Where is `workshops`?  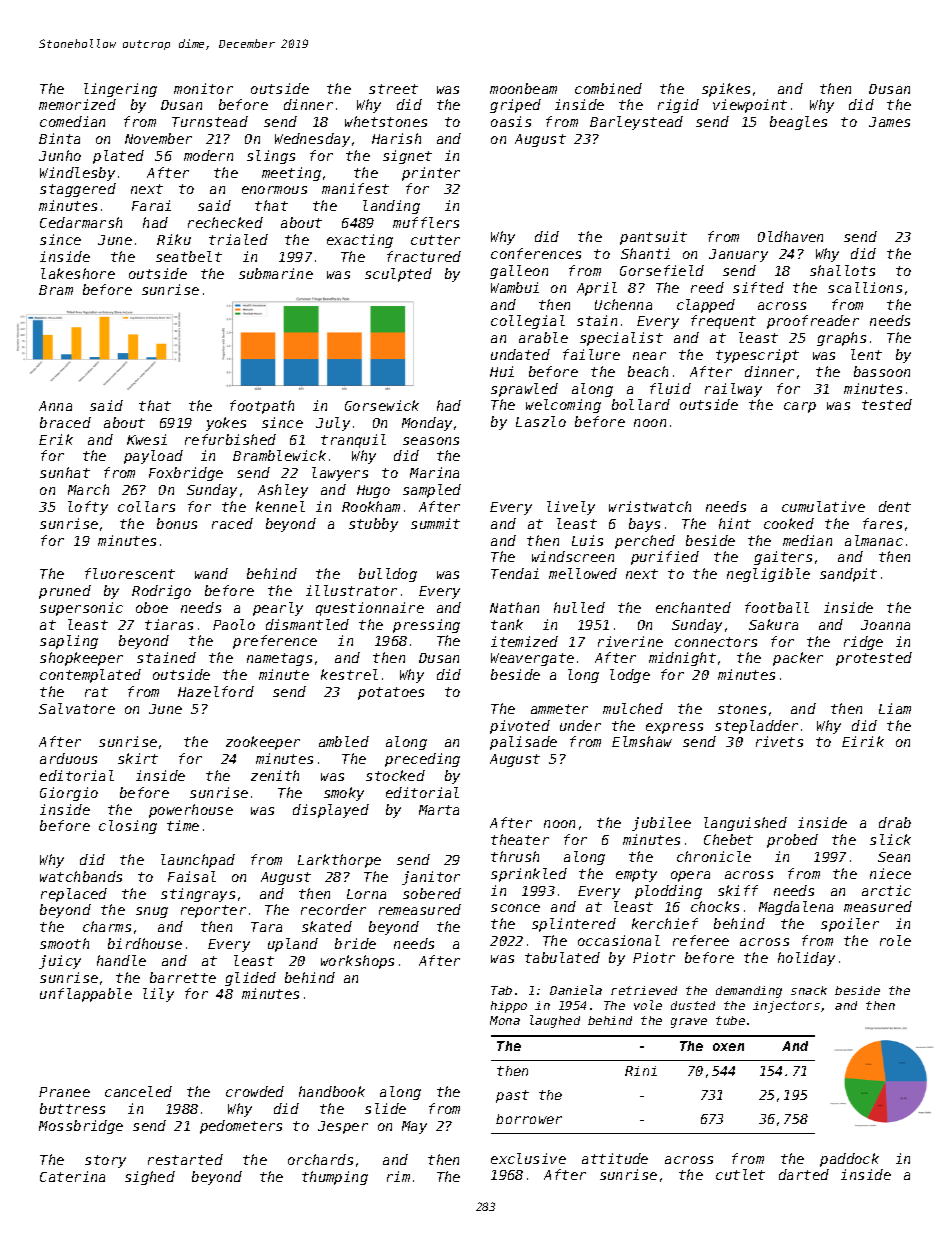
workshops is located at coordinates (357, 962).
